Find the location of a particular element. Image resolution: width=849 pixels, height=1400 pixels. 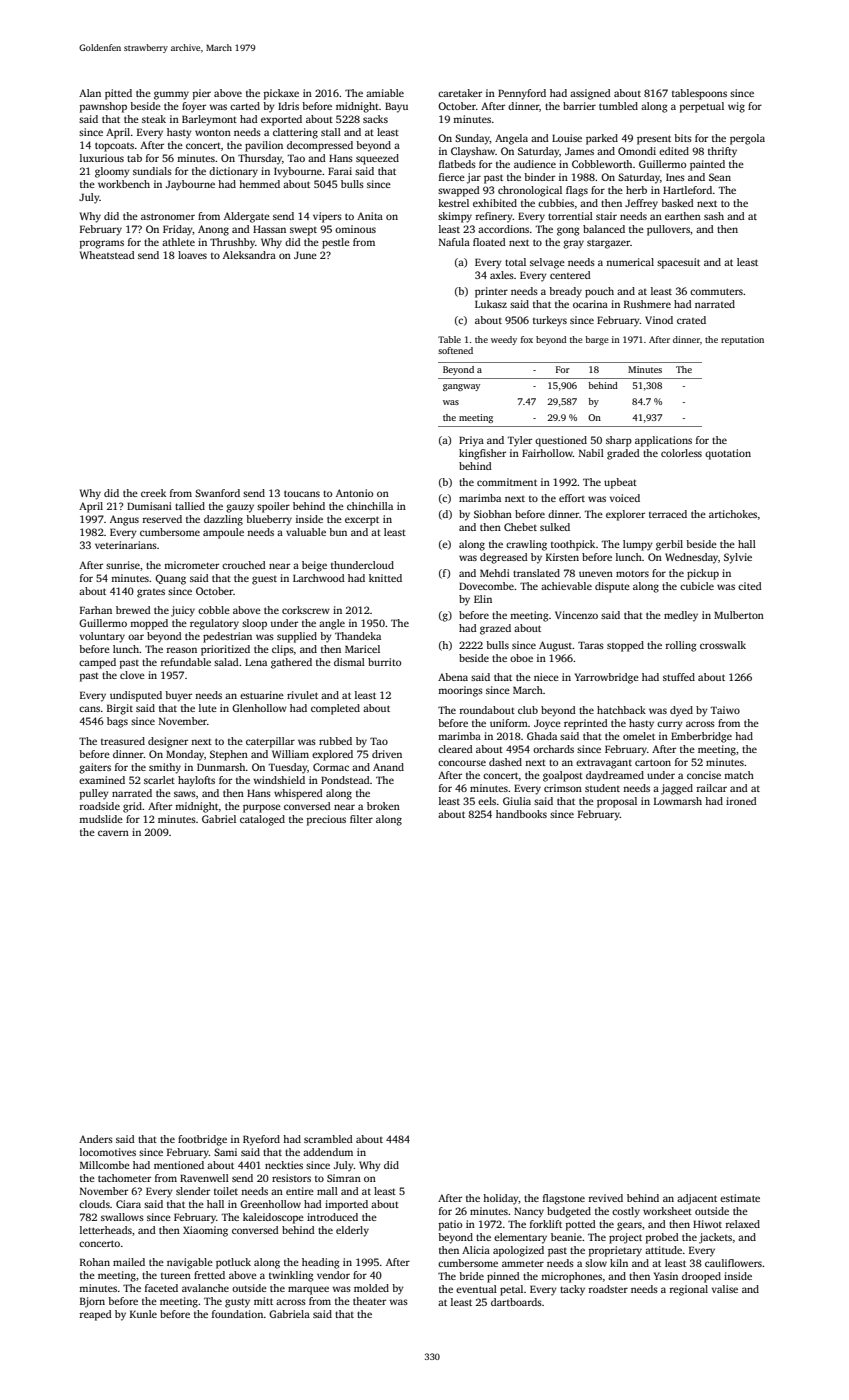

lute is located at coordinates (208, 708).
